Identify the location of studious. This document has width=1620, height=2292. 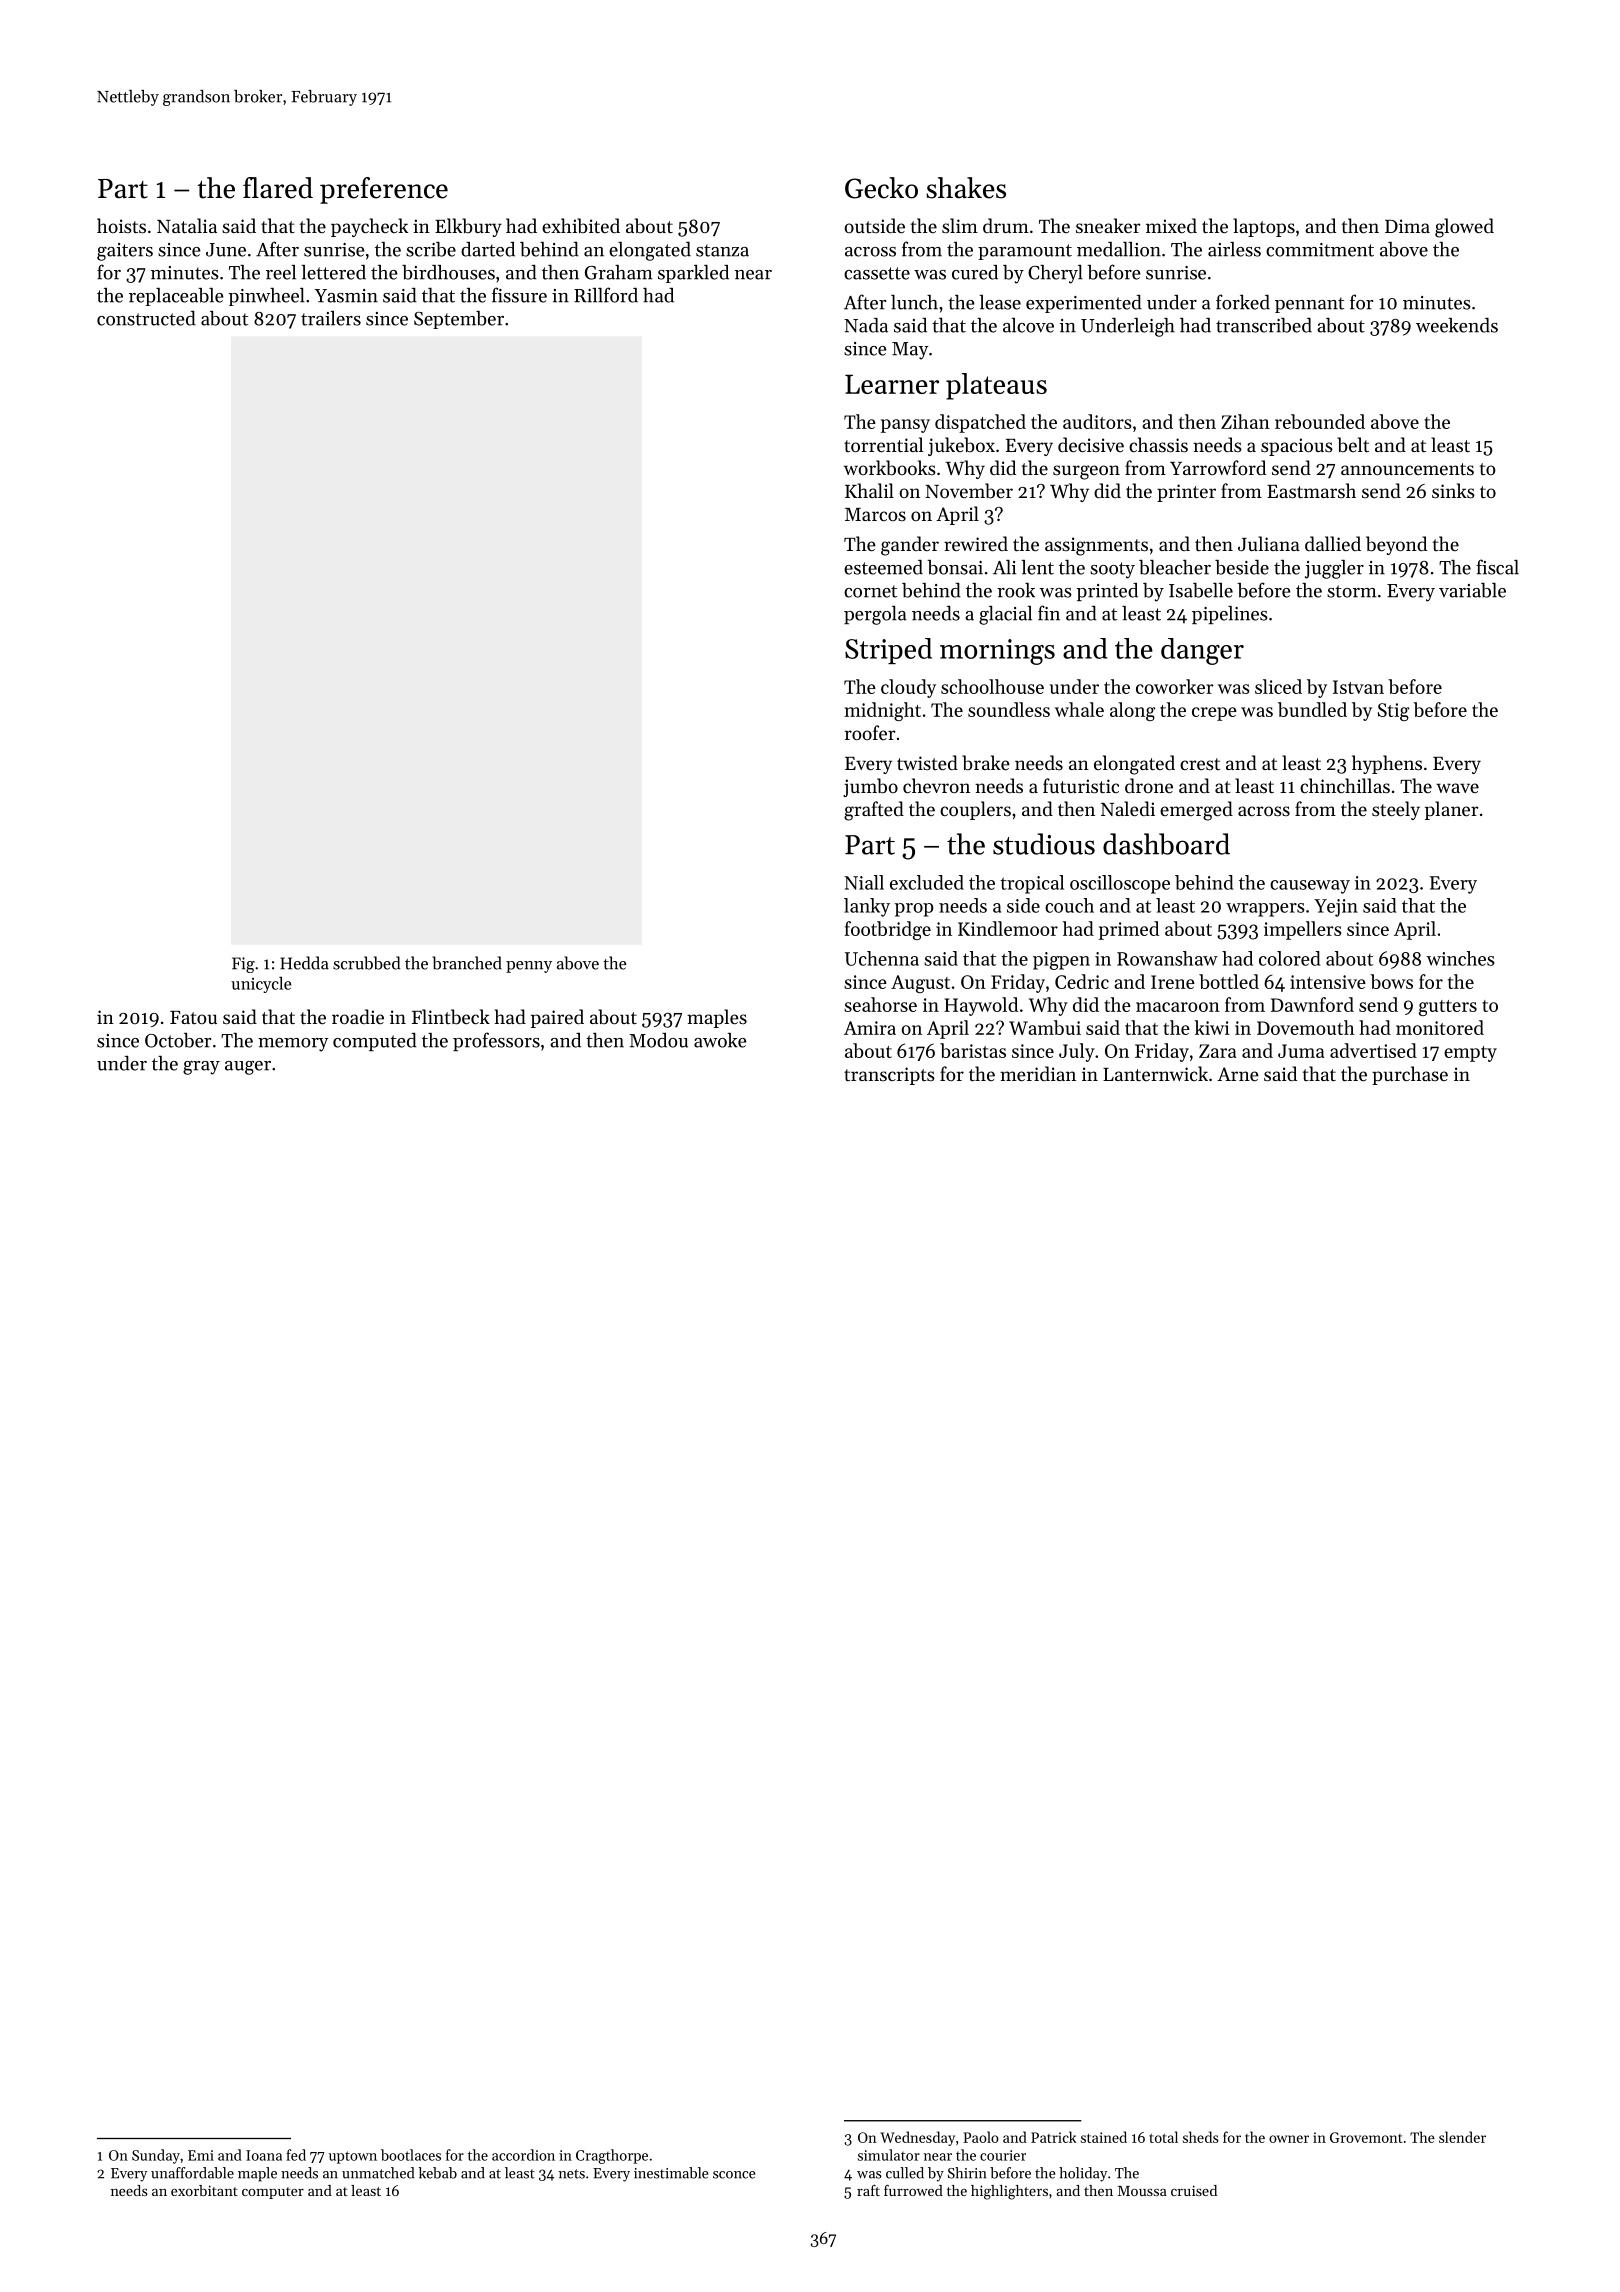
(1044, 844).
